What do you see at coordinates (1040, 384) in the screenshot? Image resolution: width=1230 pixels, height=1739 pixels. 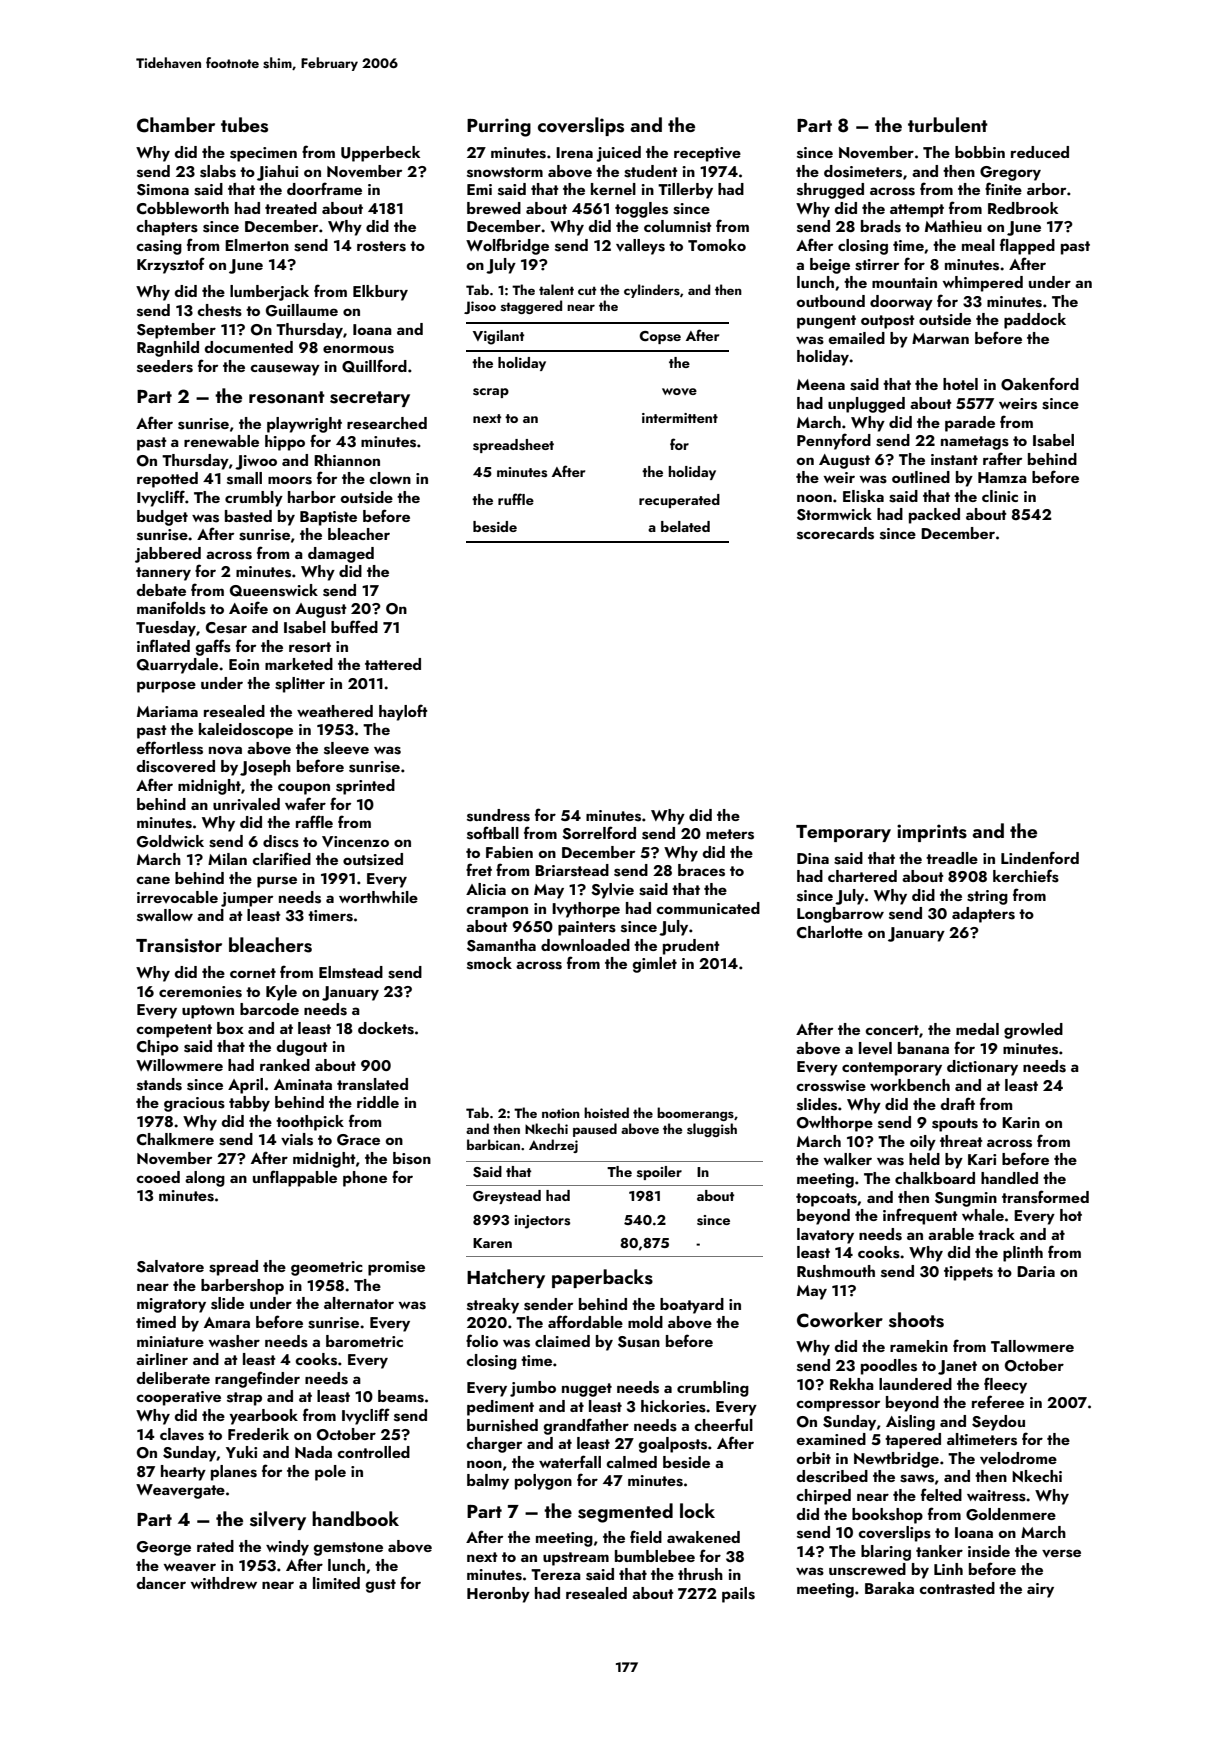 I see `Oakenford` at bounding box center [1040, 384].
